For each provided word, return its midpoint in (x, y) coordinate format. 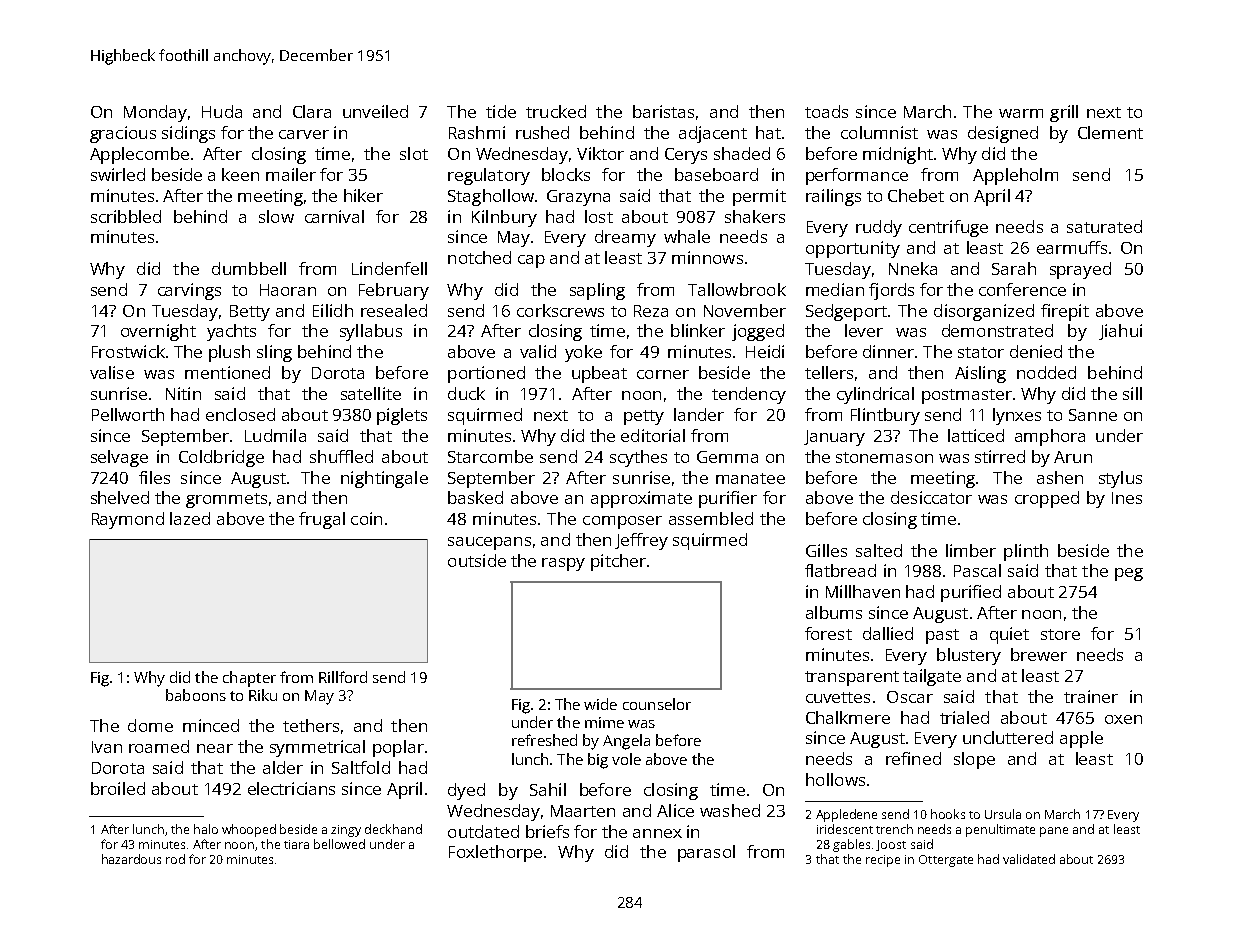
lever (864, 330)
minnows (707, 257)
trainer (1091, 696)
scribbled (126, 216)
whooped (249, 830)
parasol (706, 853)
